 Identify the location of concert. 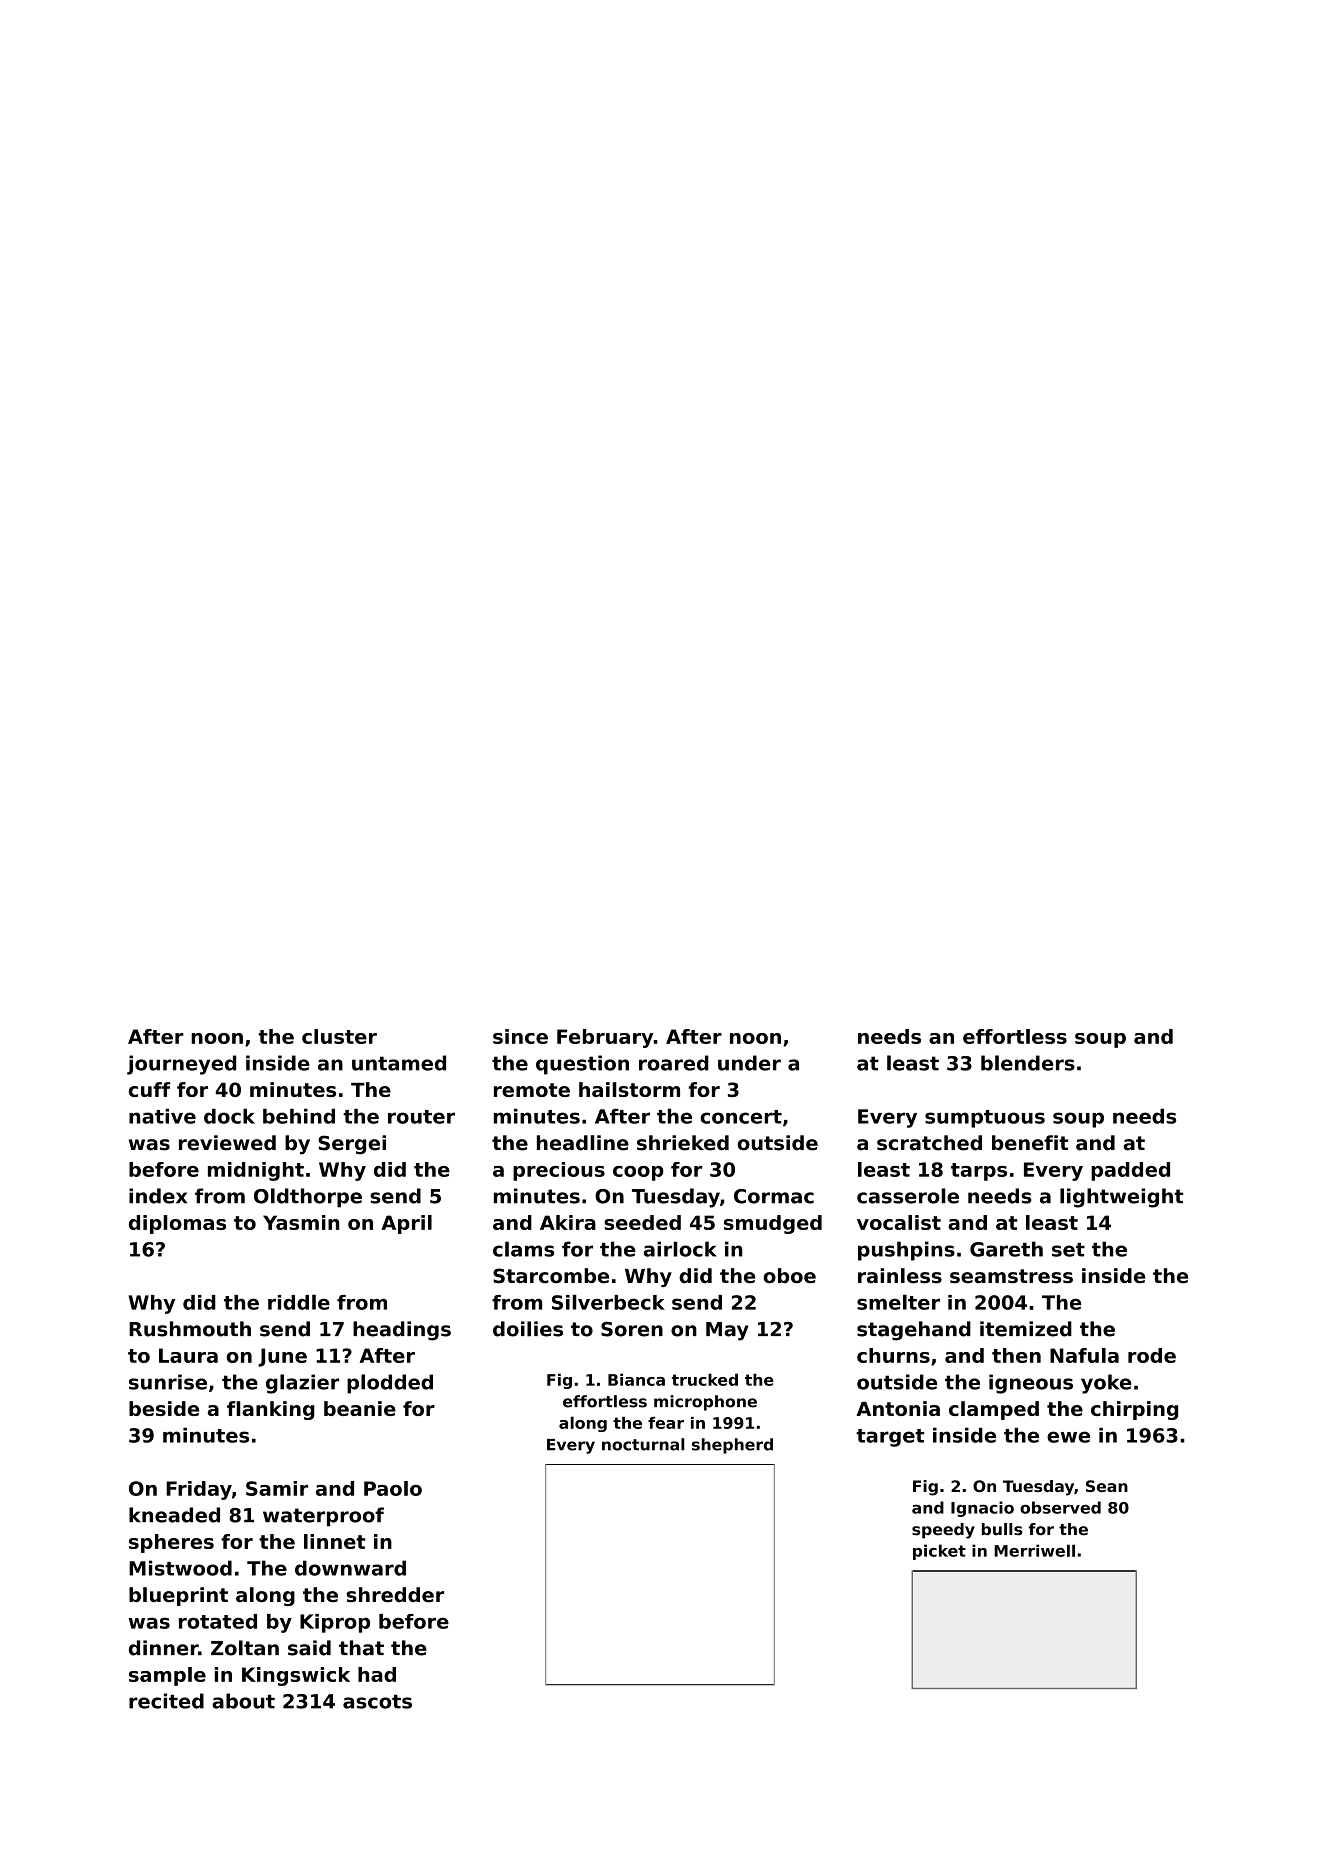
(741, 1117).
